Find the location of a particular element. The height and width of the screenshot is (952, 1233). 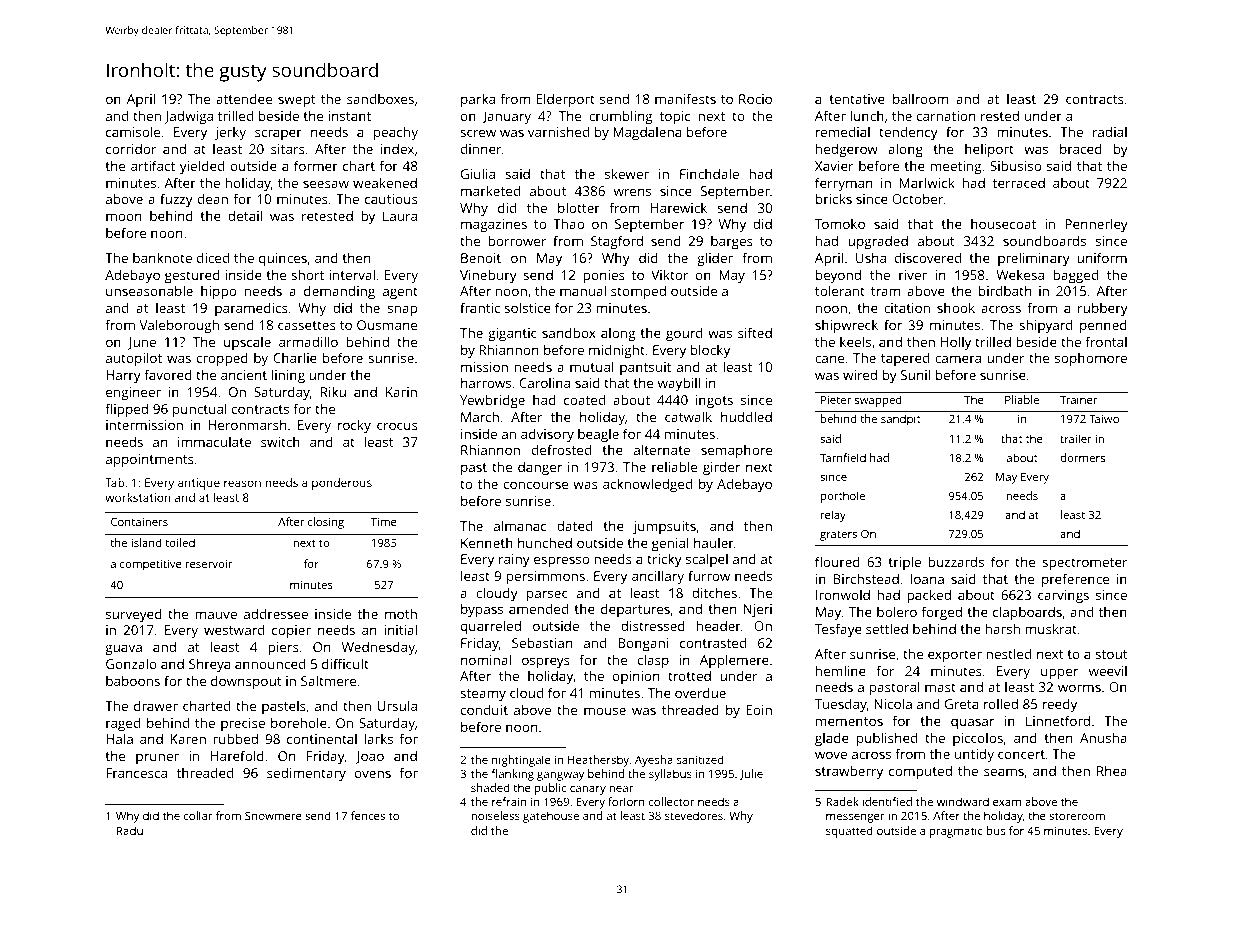

sophomore is located at coordinates (1091, 359).
